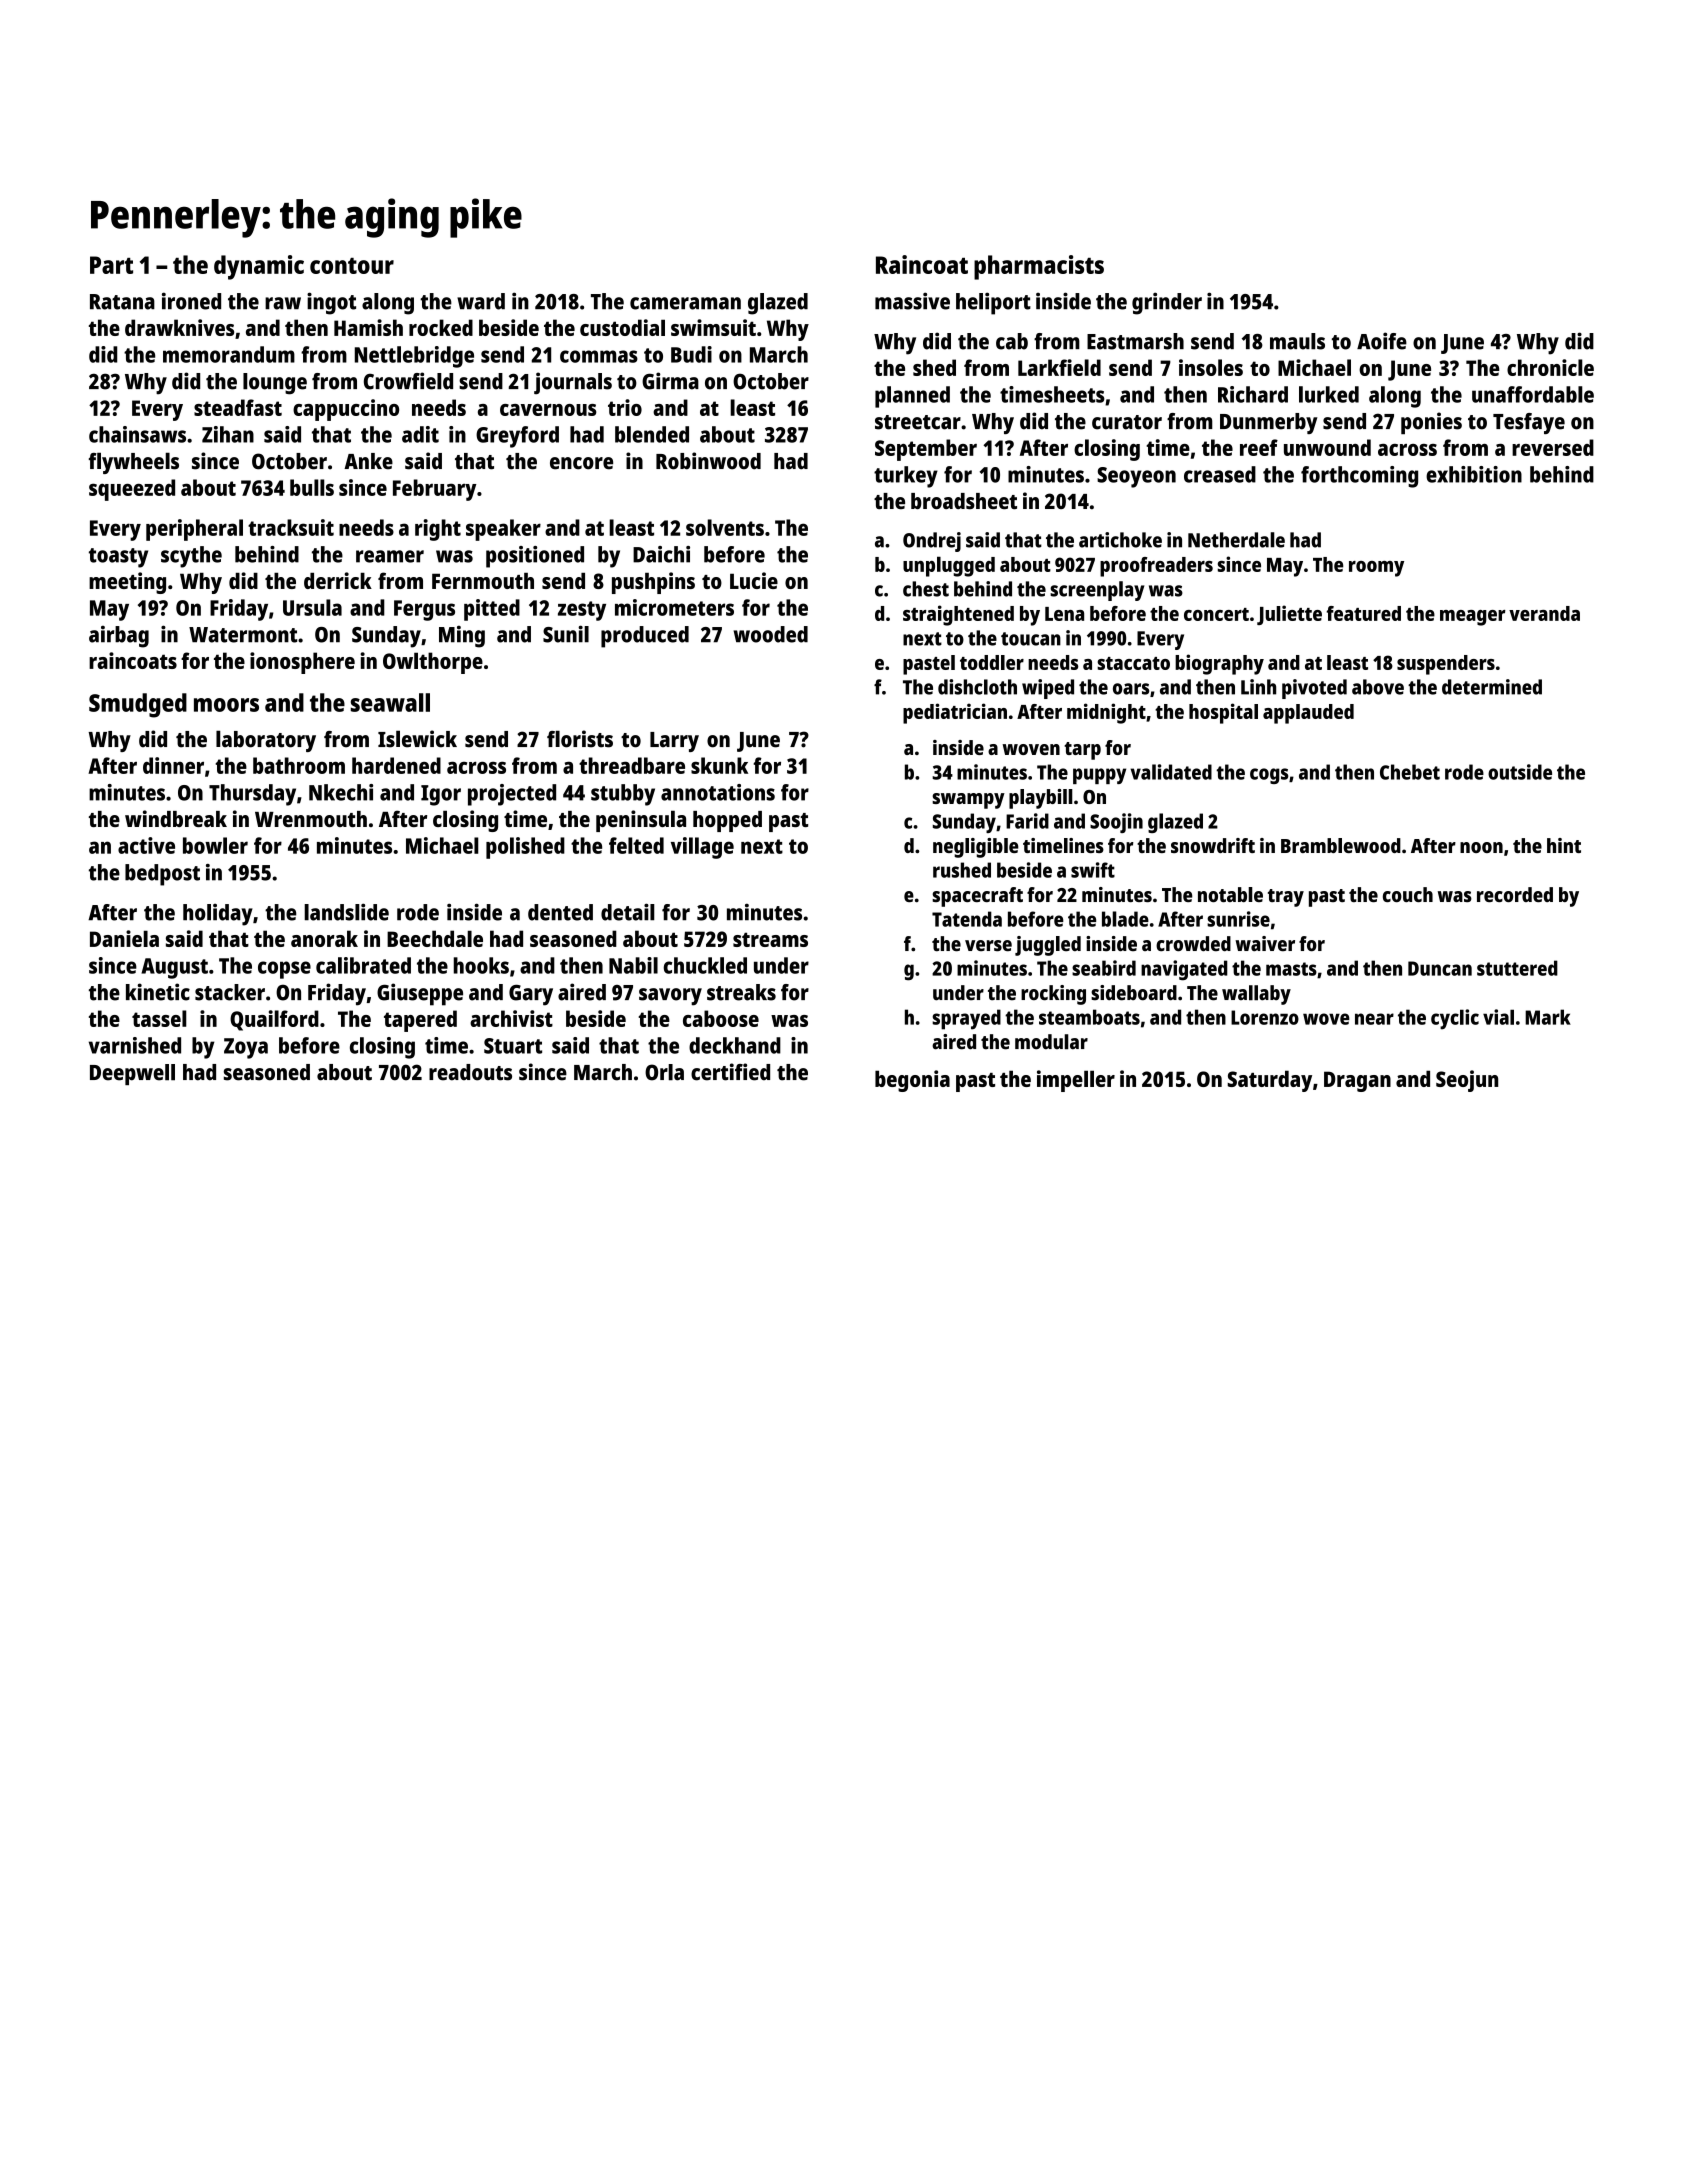  What do you see at coordinates (955, 713) in the screenshot?
I see `pediatrician` at bounding box center [955, 713].
